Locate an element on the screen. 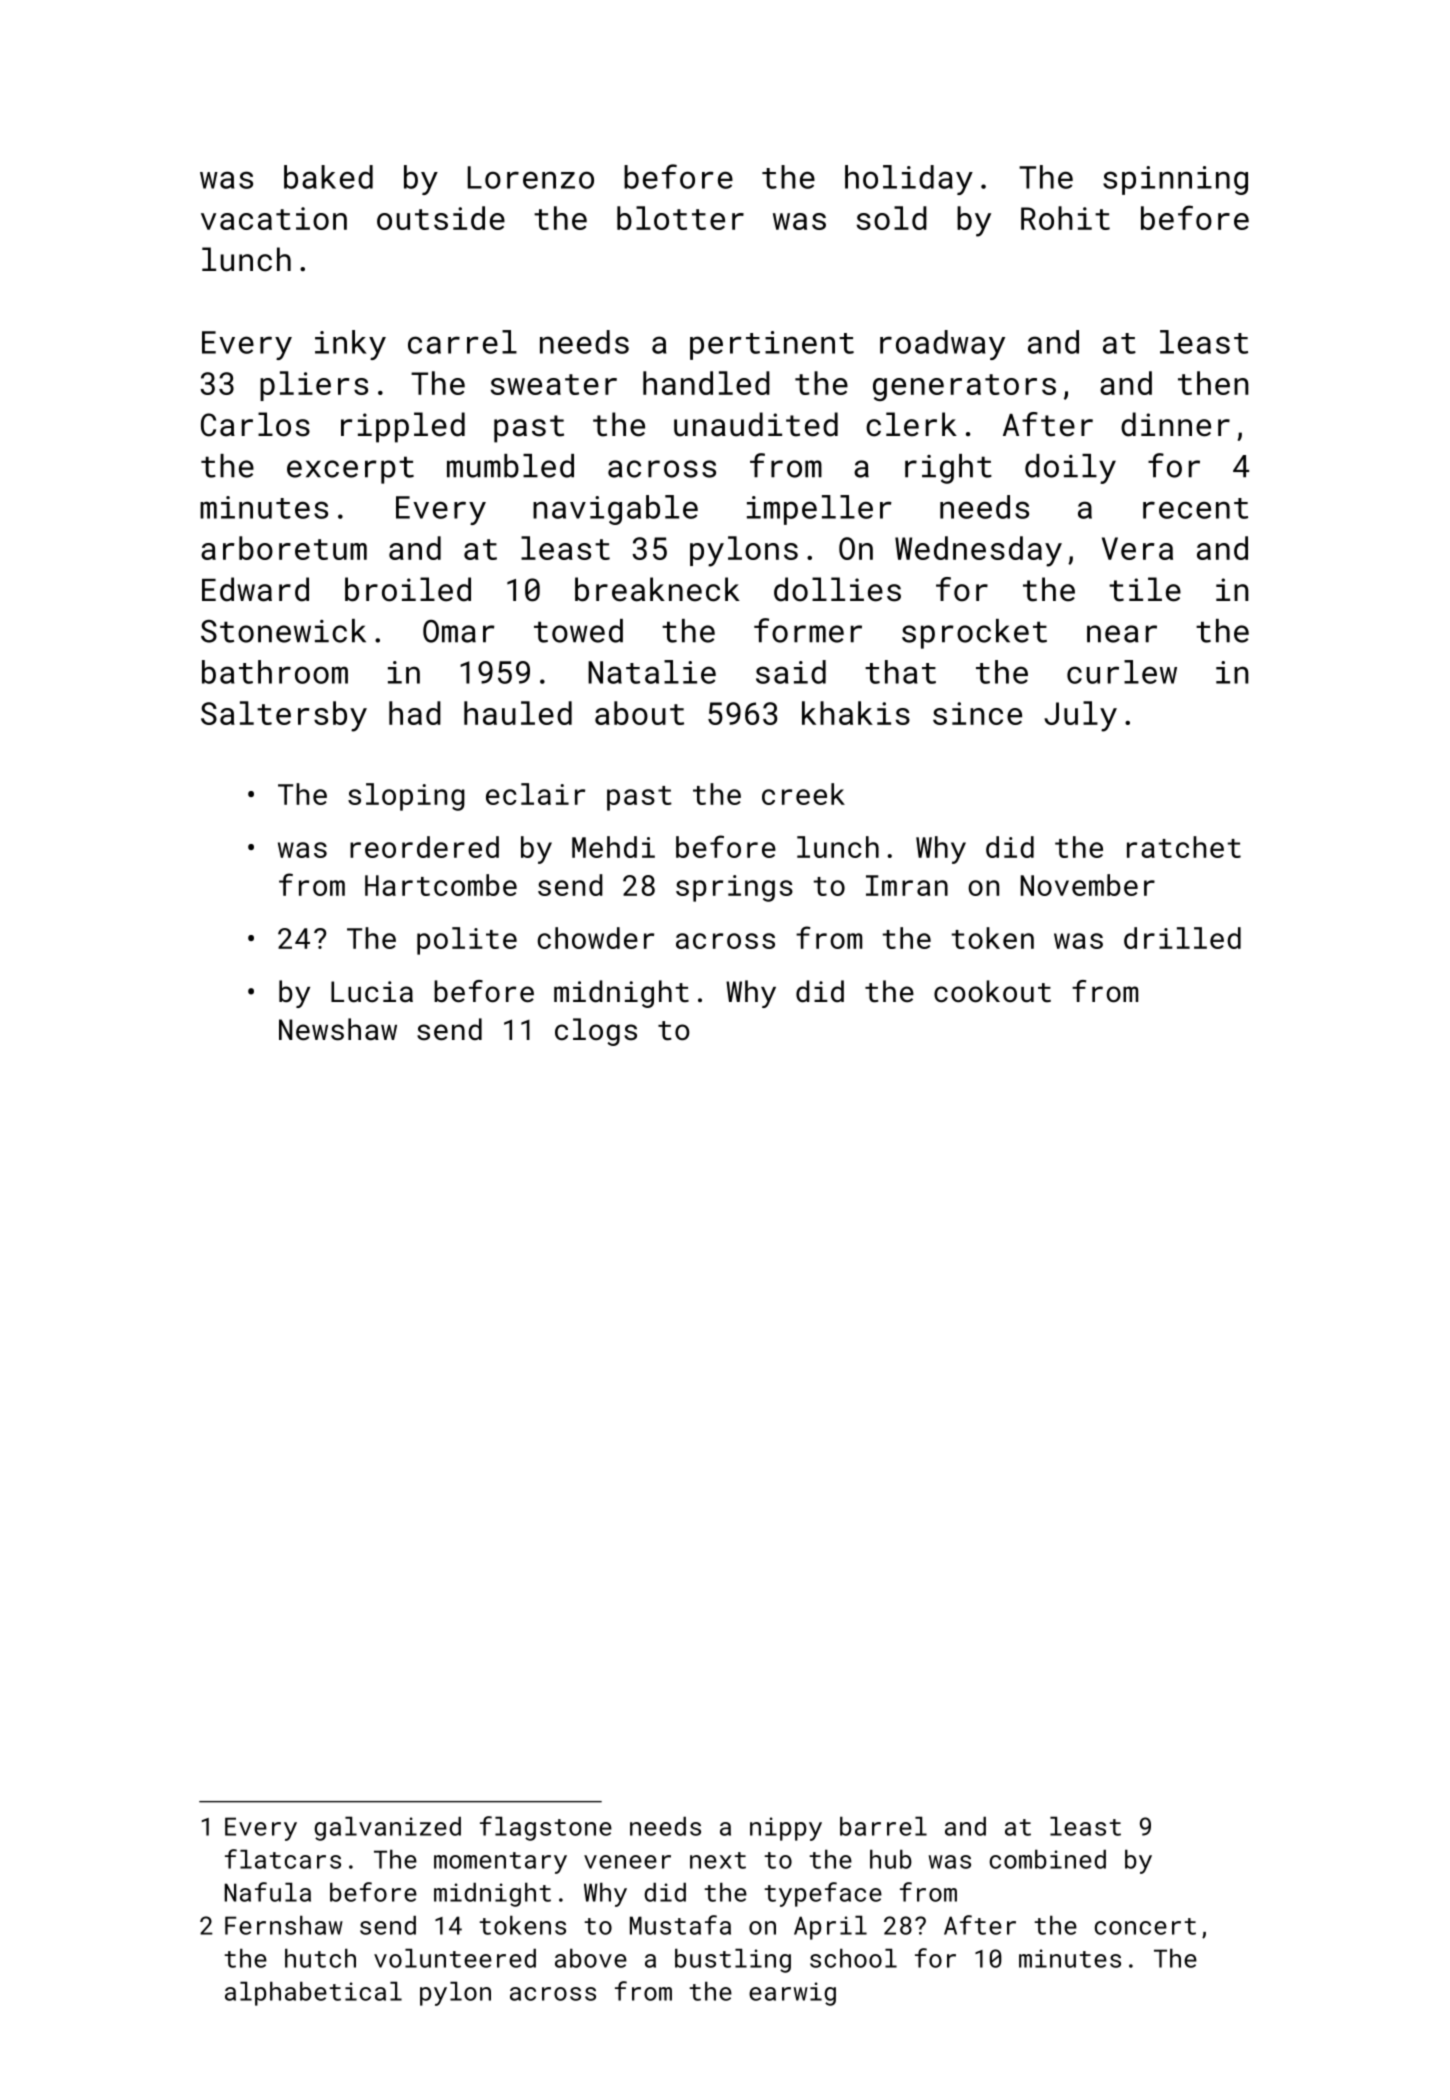 The width and height of the screenshot is (1450, 2100). Carlos is located at coordinates (255, 424).
